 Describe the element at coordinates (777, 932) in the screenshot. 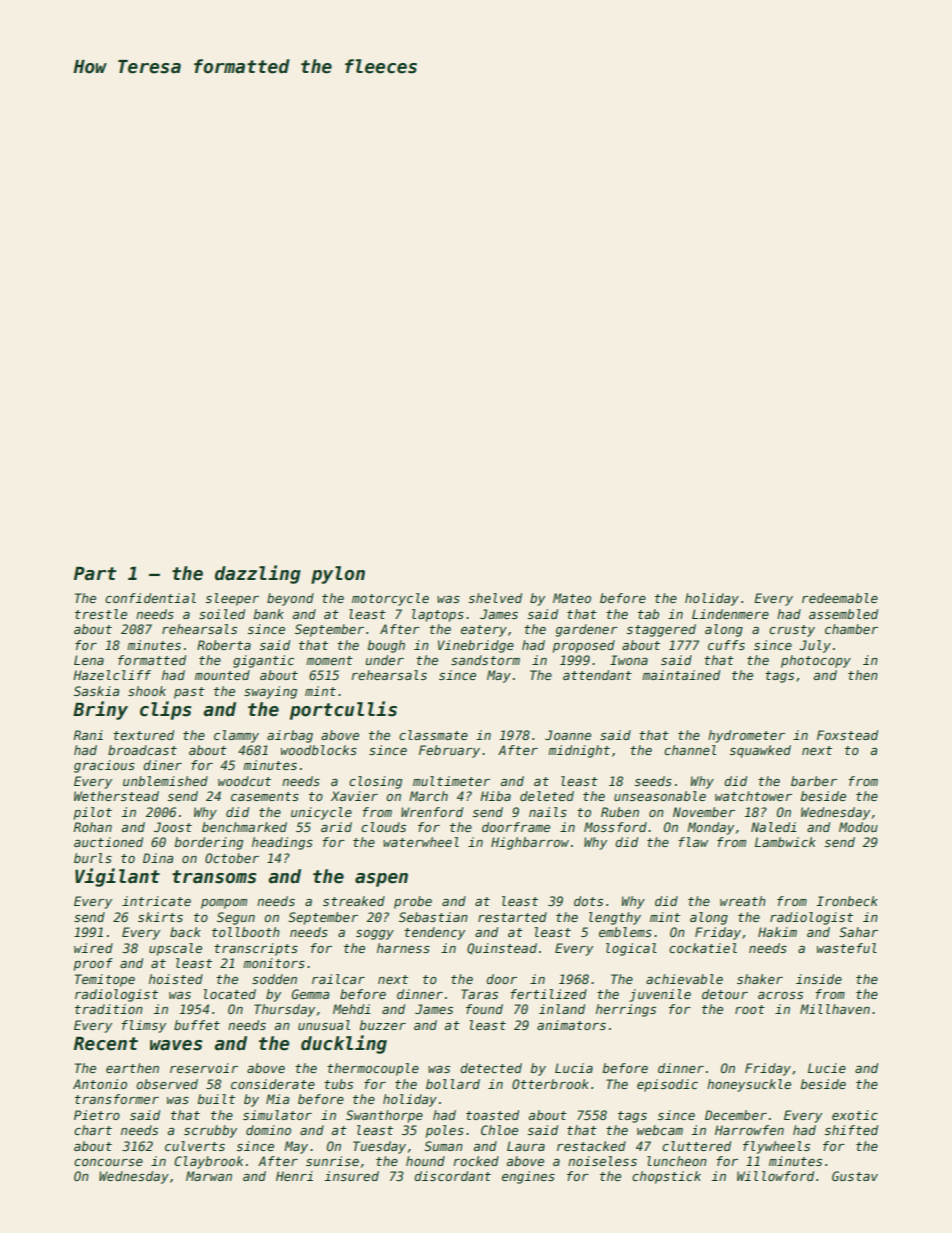

I see `Hakim` at that location.
